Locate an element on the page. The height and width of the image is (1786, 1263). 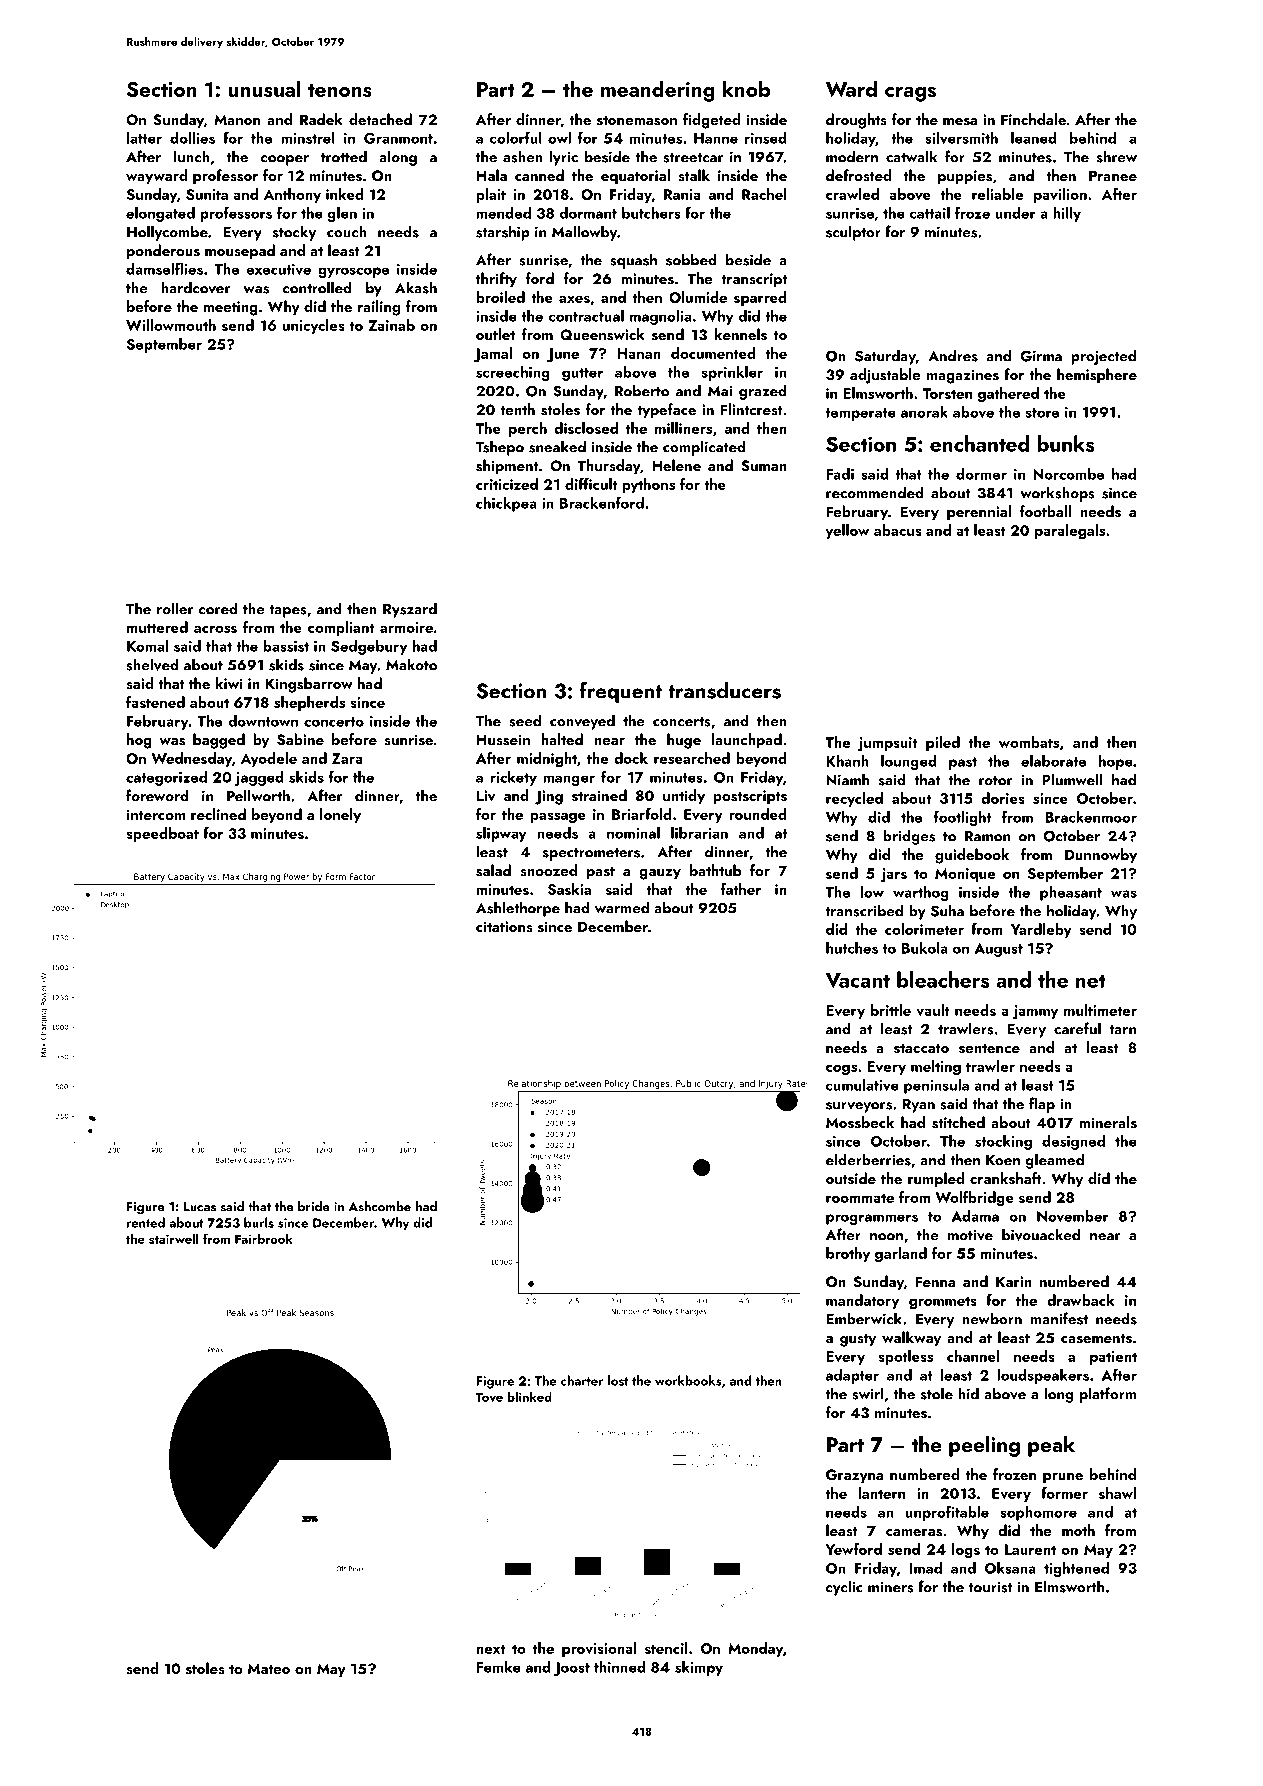
hope is located at coordinates (1116, 762).
